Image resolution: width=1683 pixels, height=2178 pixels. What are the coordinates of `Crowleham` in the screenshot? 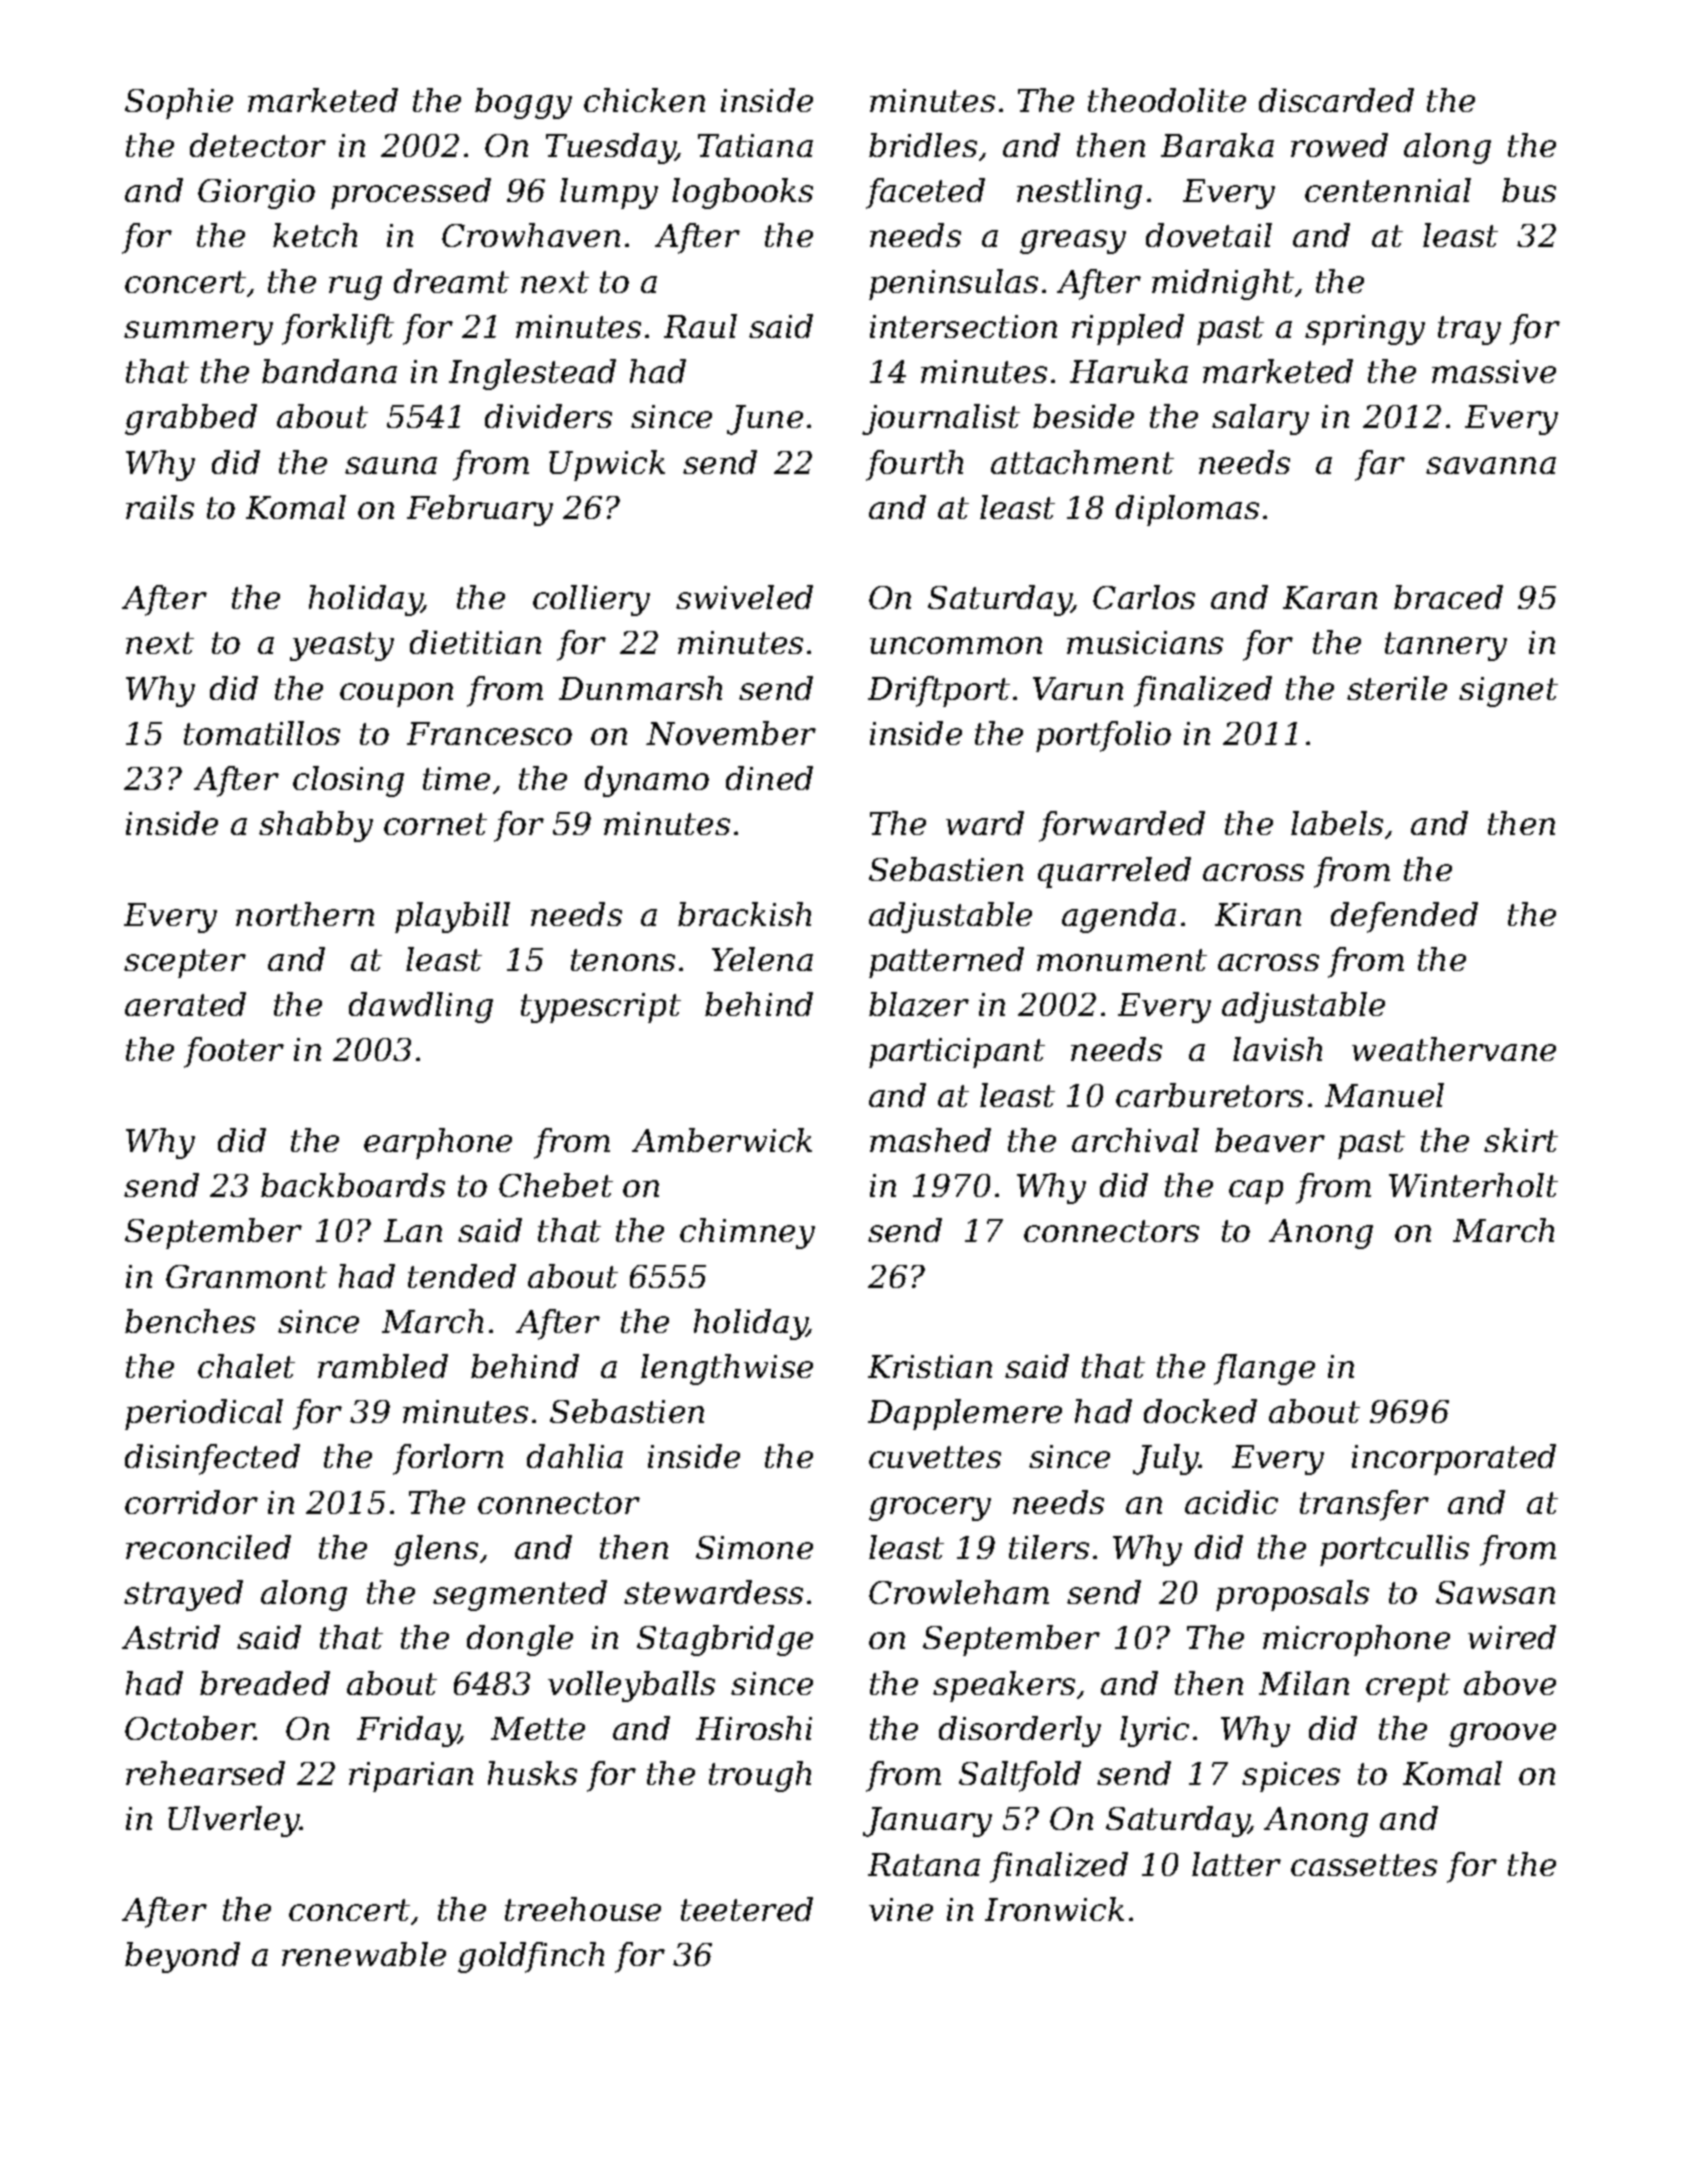 It's located at (959, 1592).
